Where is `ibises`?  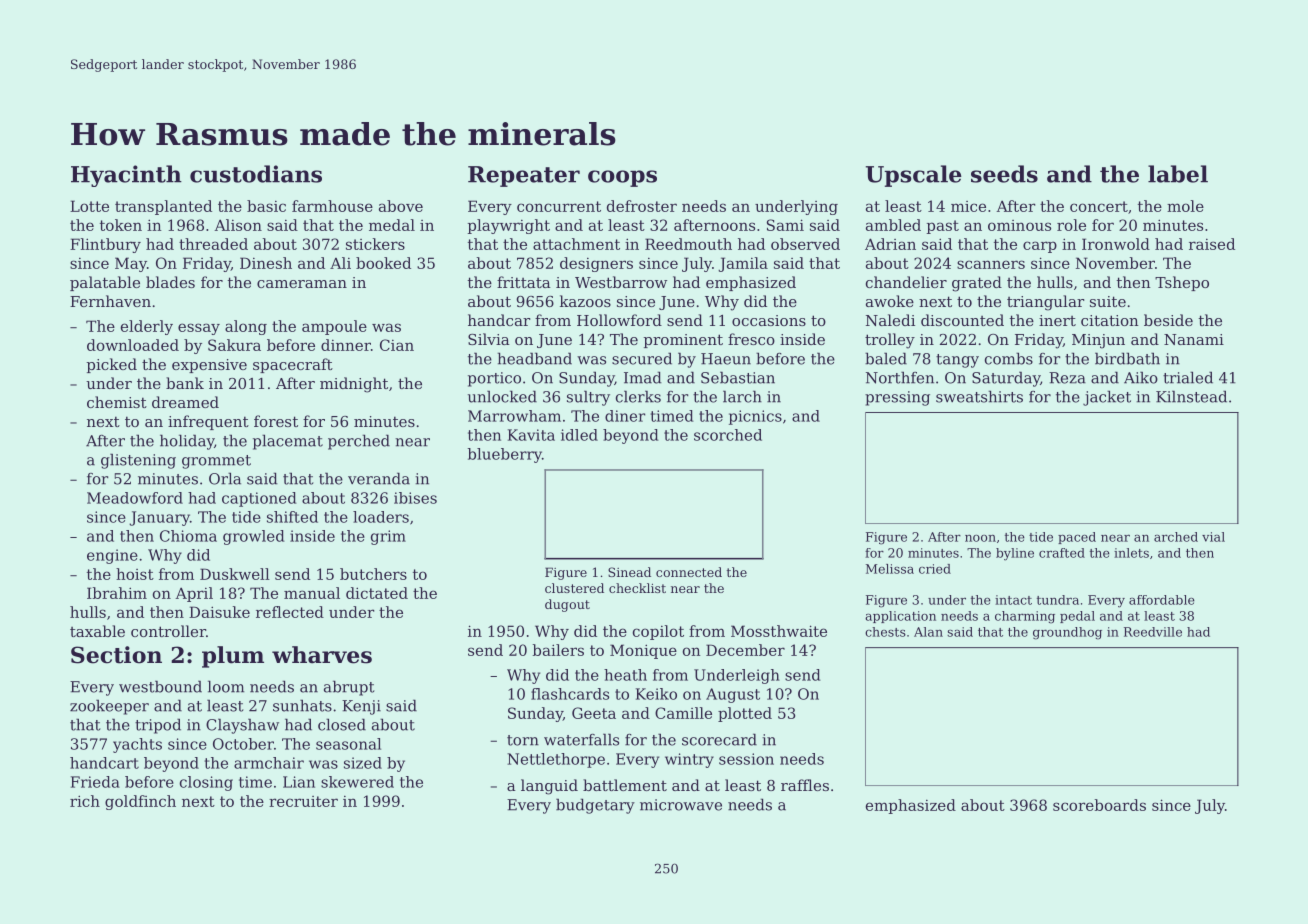
ibises is located at coordinates (415, 498).
